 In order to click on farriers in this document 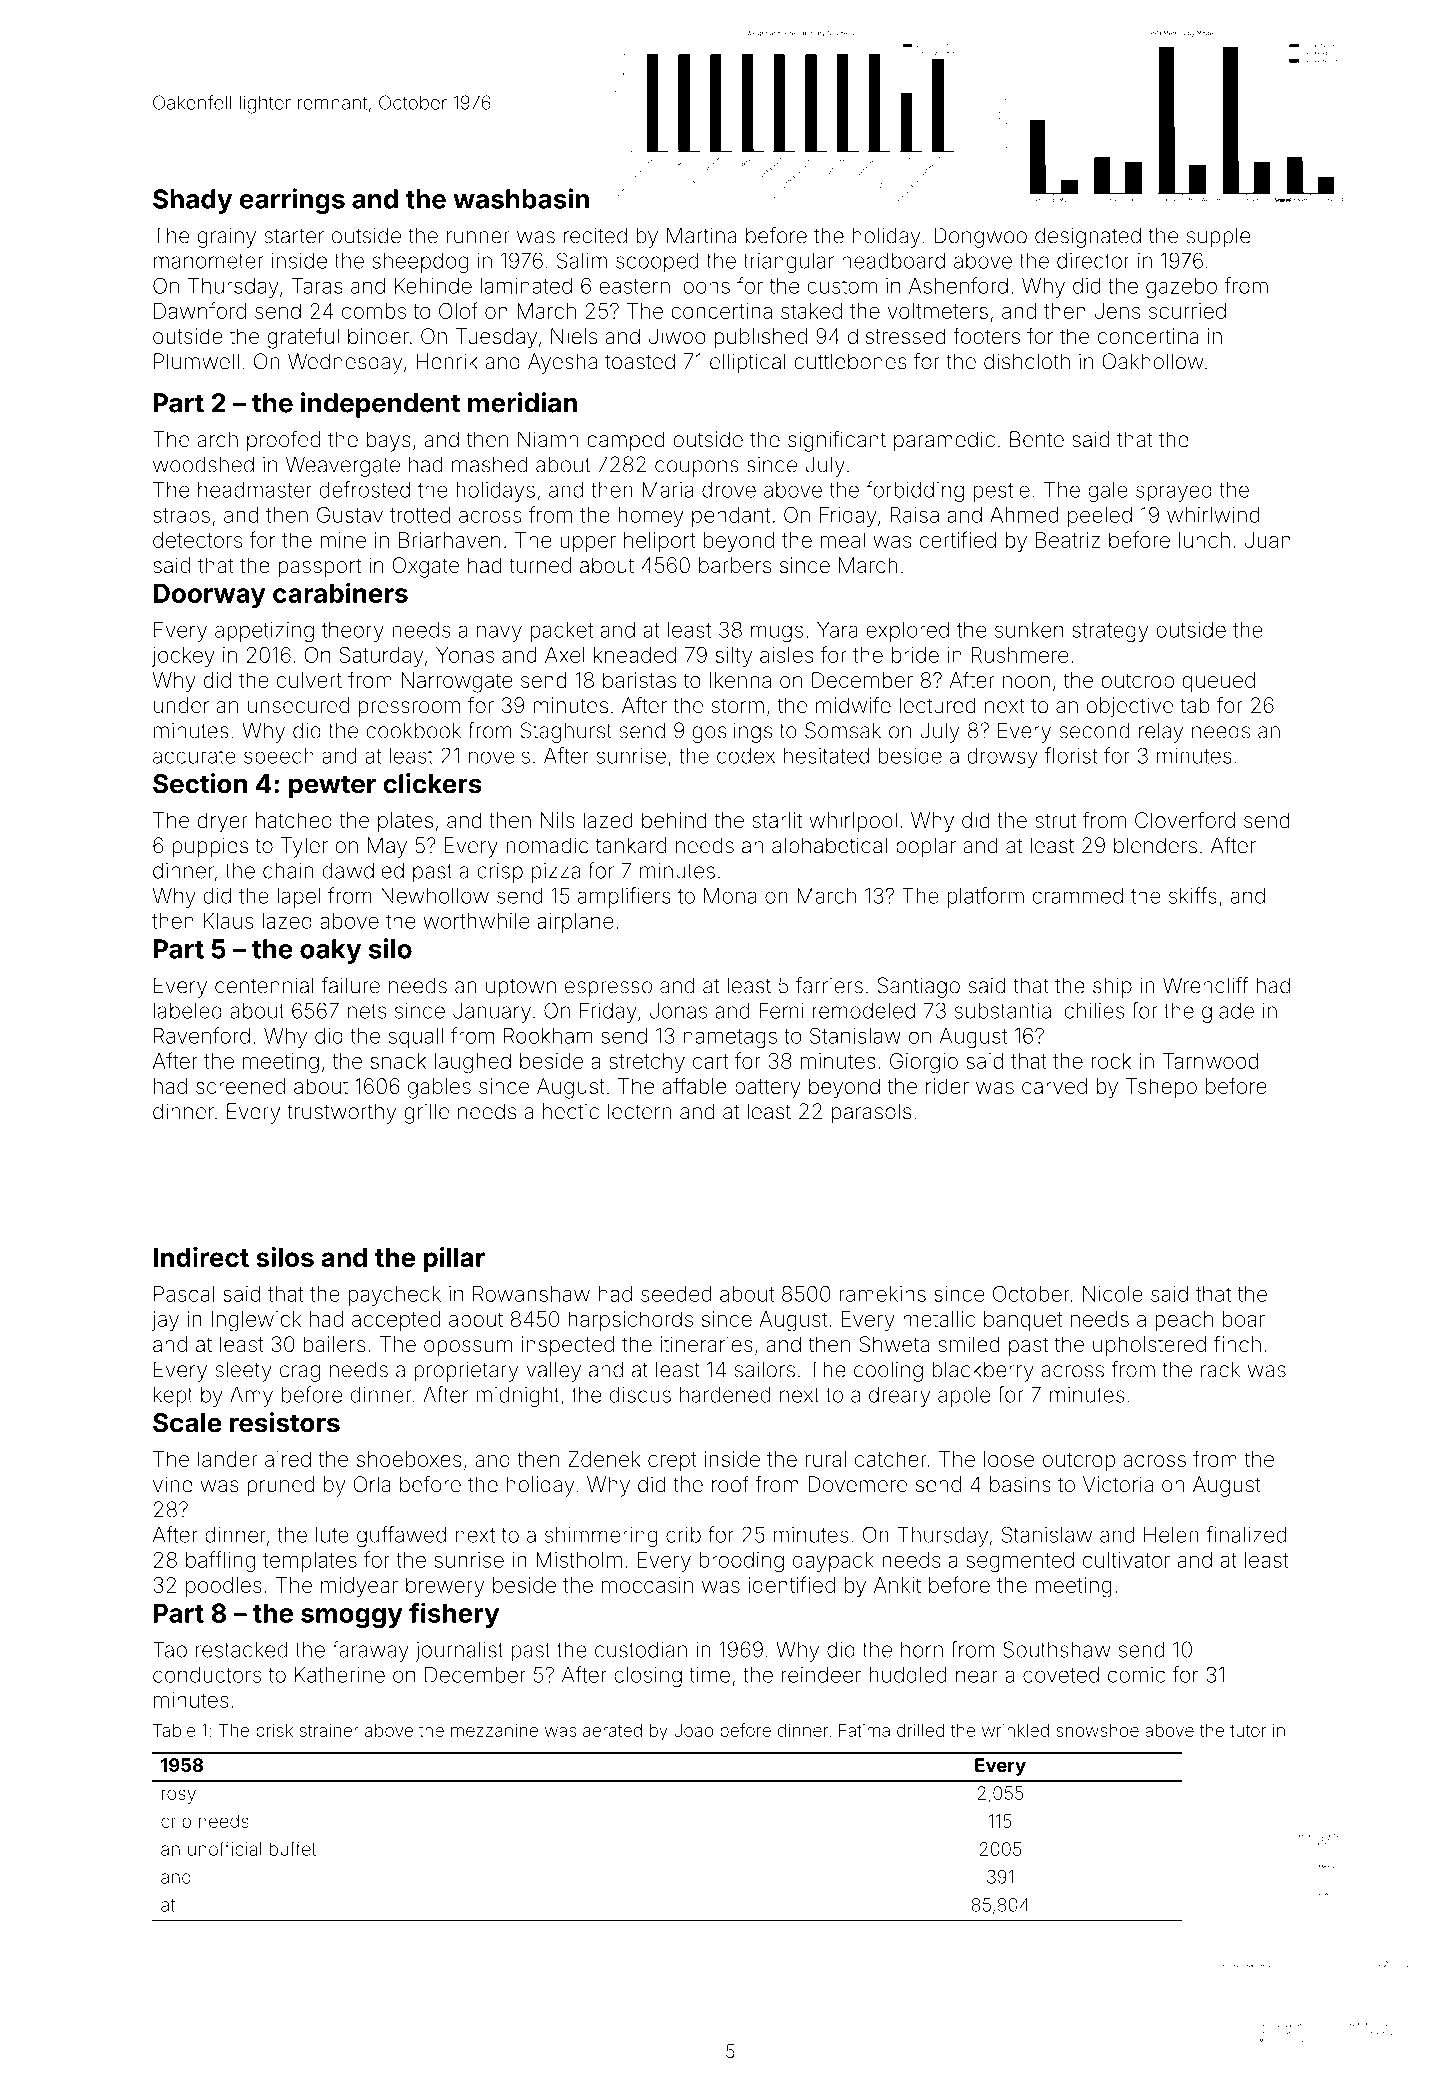, I will do `click(829, 985)`.
